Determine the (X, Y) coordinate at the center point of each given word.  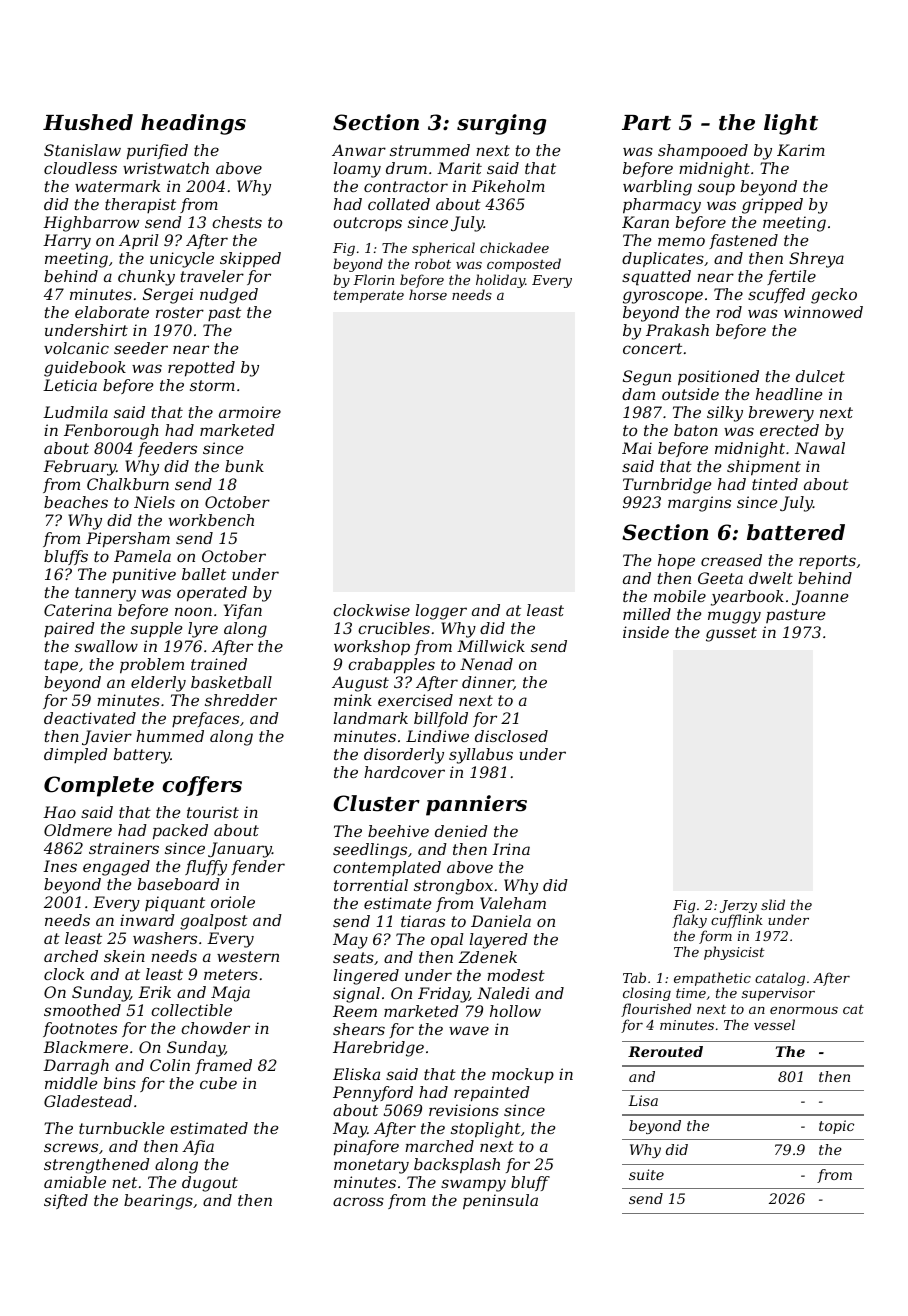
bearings (158, 1202)
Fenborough (111, 432)
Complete (99, 786)
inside (646, 632)
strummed (430, 150)
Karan (645, 222)
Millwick (491, 646)
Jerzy (738, 906)
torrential (371, 885)
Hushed (88, 122)
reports (827, 562)
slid (773, 904)
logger (441, 612)
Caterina (78, 610)
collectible (191, 1010)
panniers (476, 805)
